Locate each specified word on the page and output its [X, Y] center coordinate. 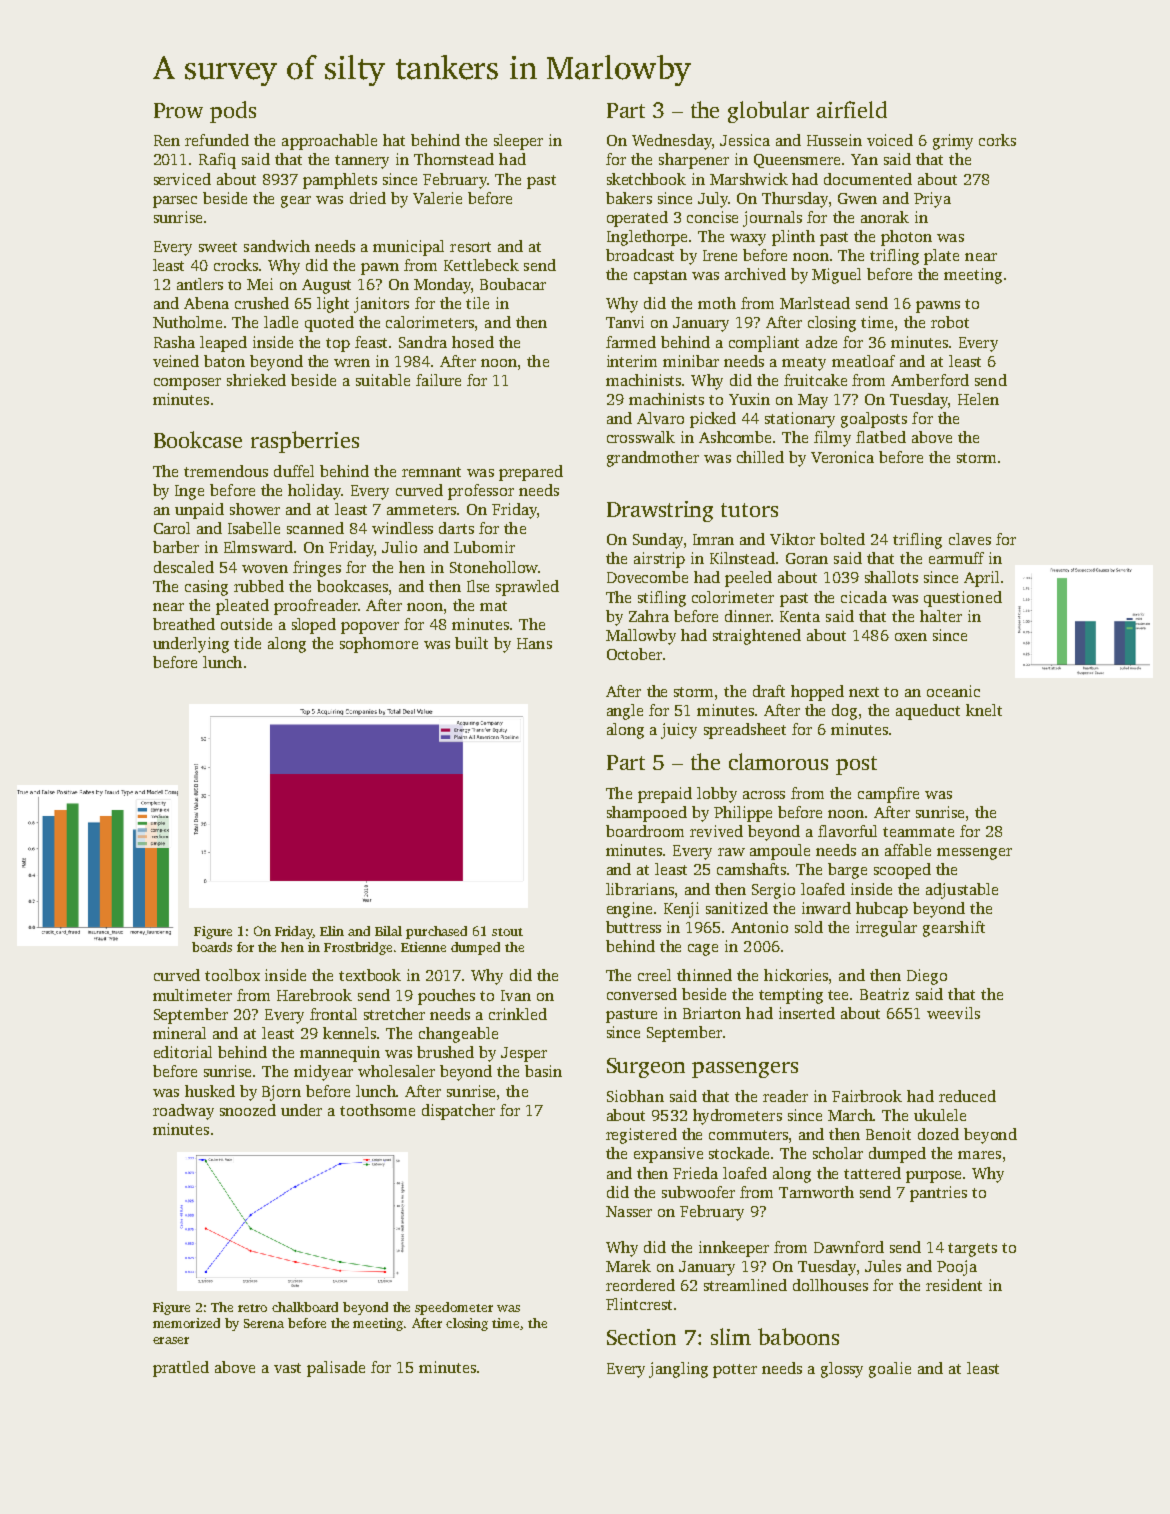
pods [233, 112]
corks [997, 140]
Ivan [516, 995]
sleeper [518, 142]
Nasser [629, 1211]
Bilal [388, 931]
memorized [186, 1323]
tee [838, 995]
